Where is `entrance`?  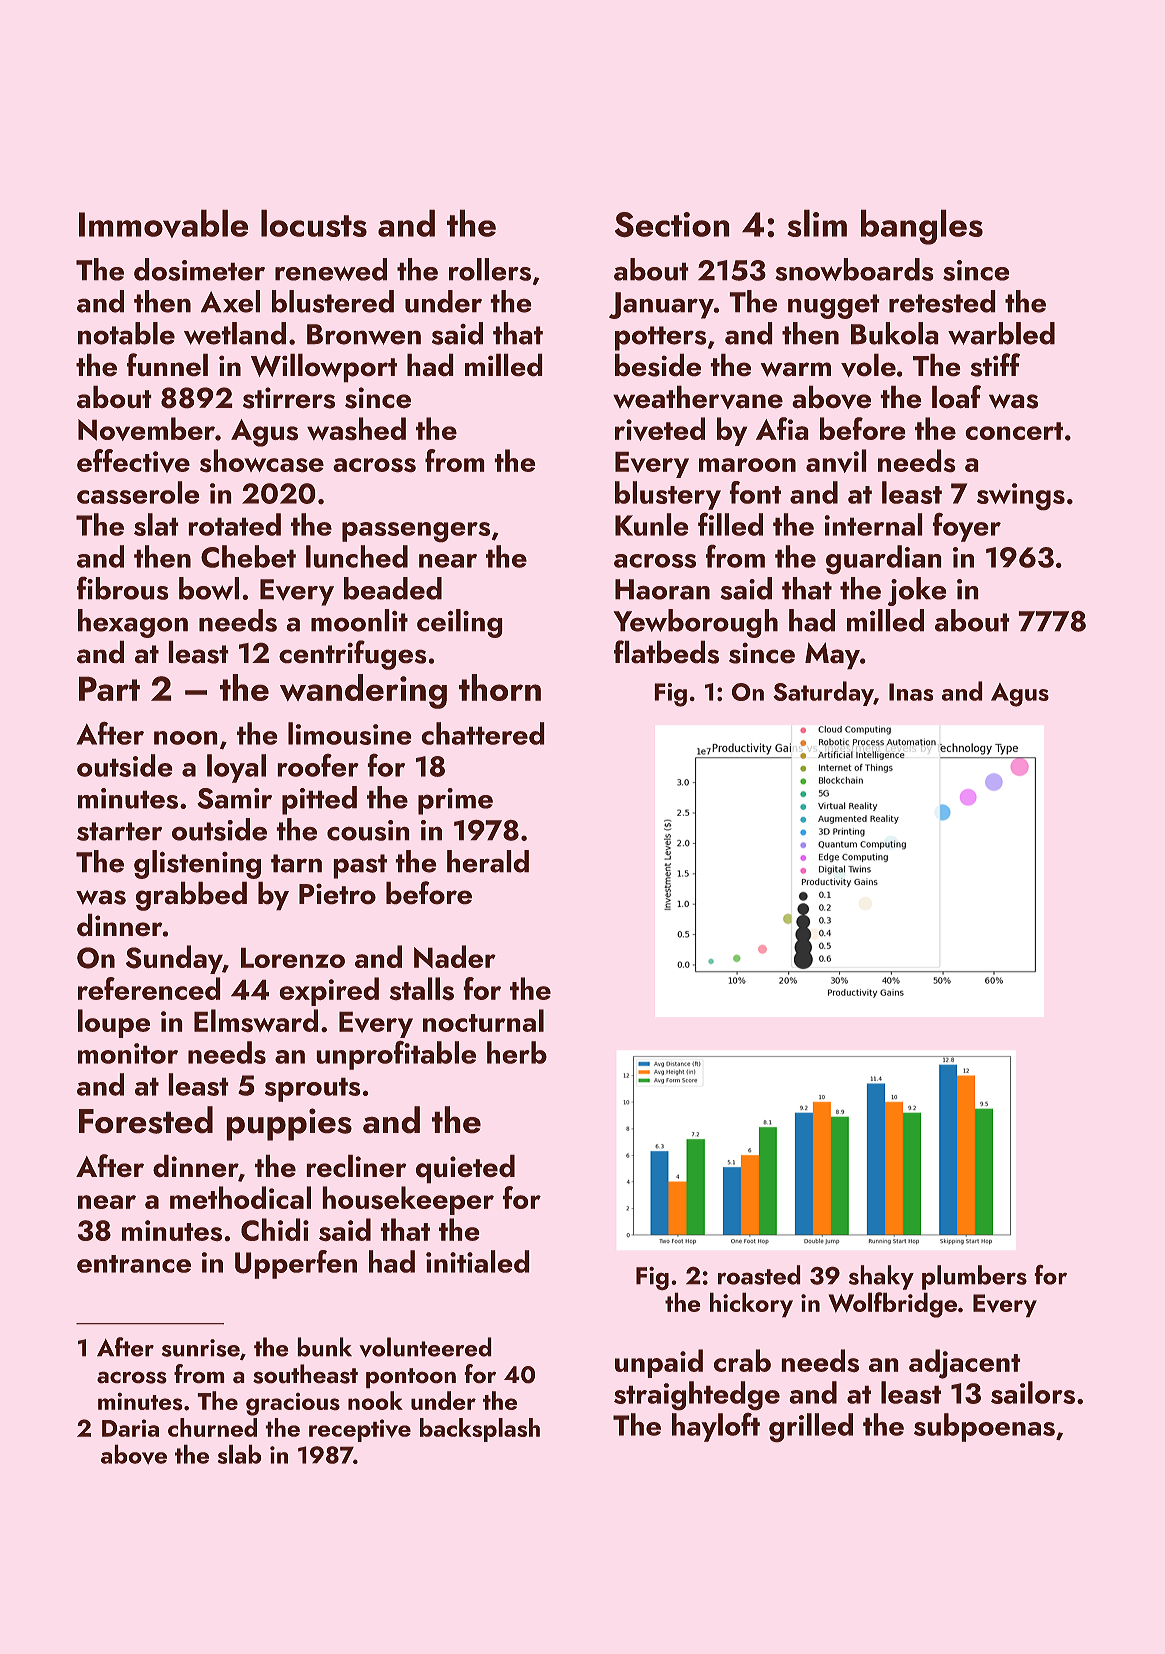
entrance is located at coordinates (134, 1264).
